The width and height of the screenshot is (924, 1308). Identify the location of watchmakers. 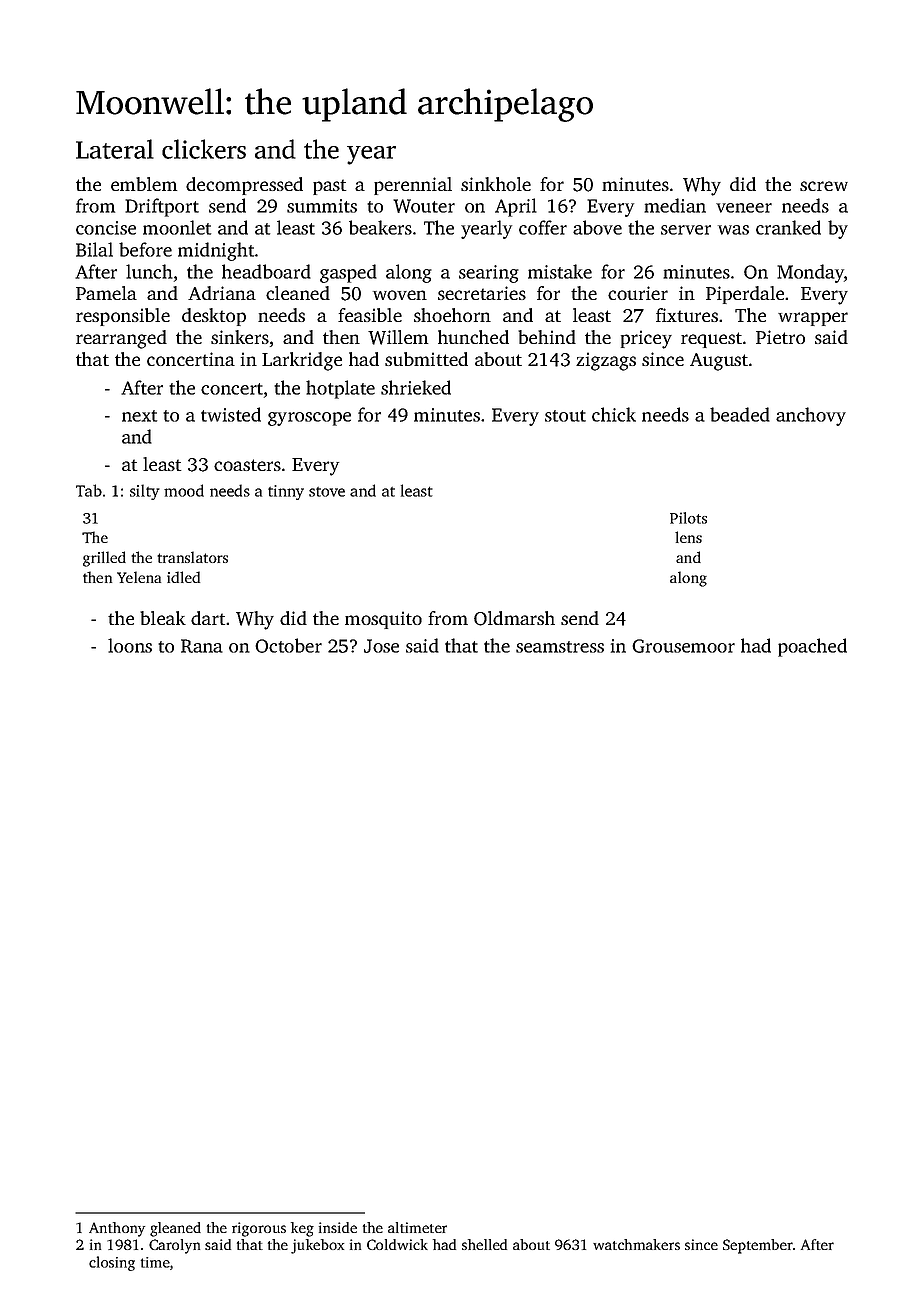
(636, 1244).
